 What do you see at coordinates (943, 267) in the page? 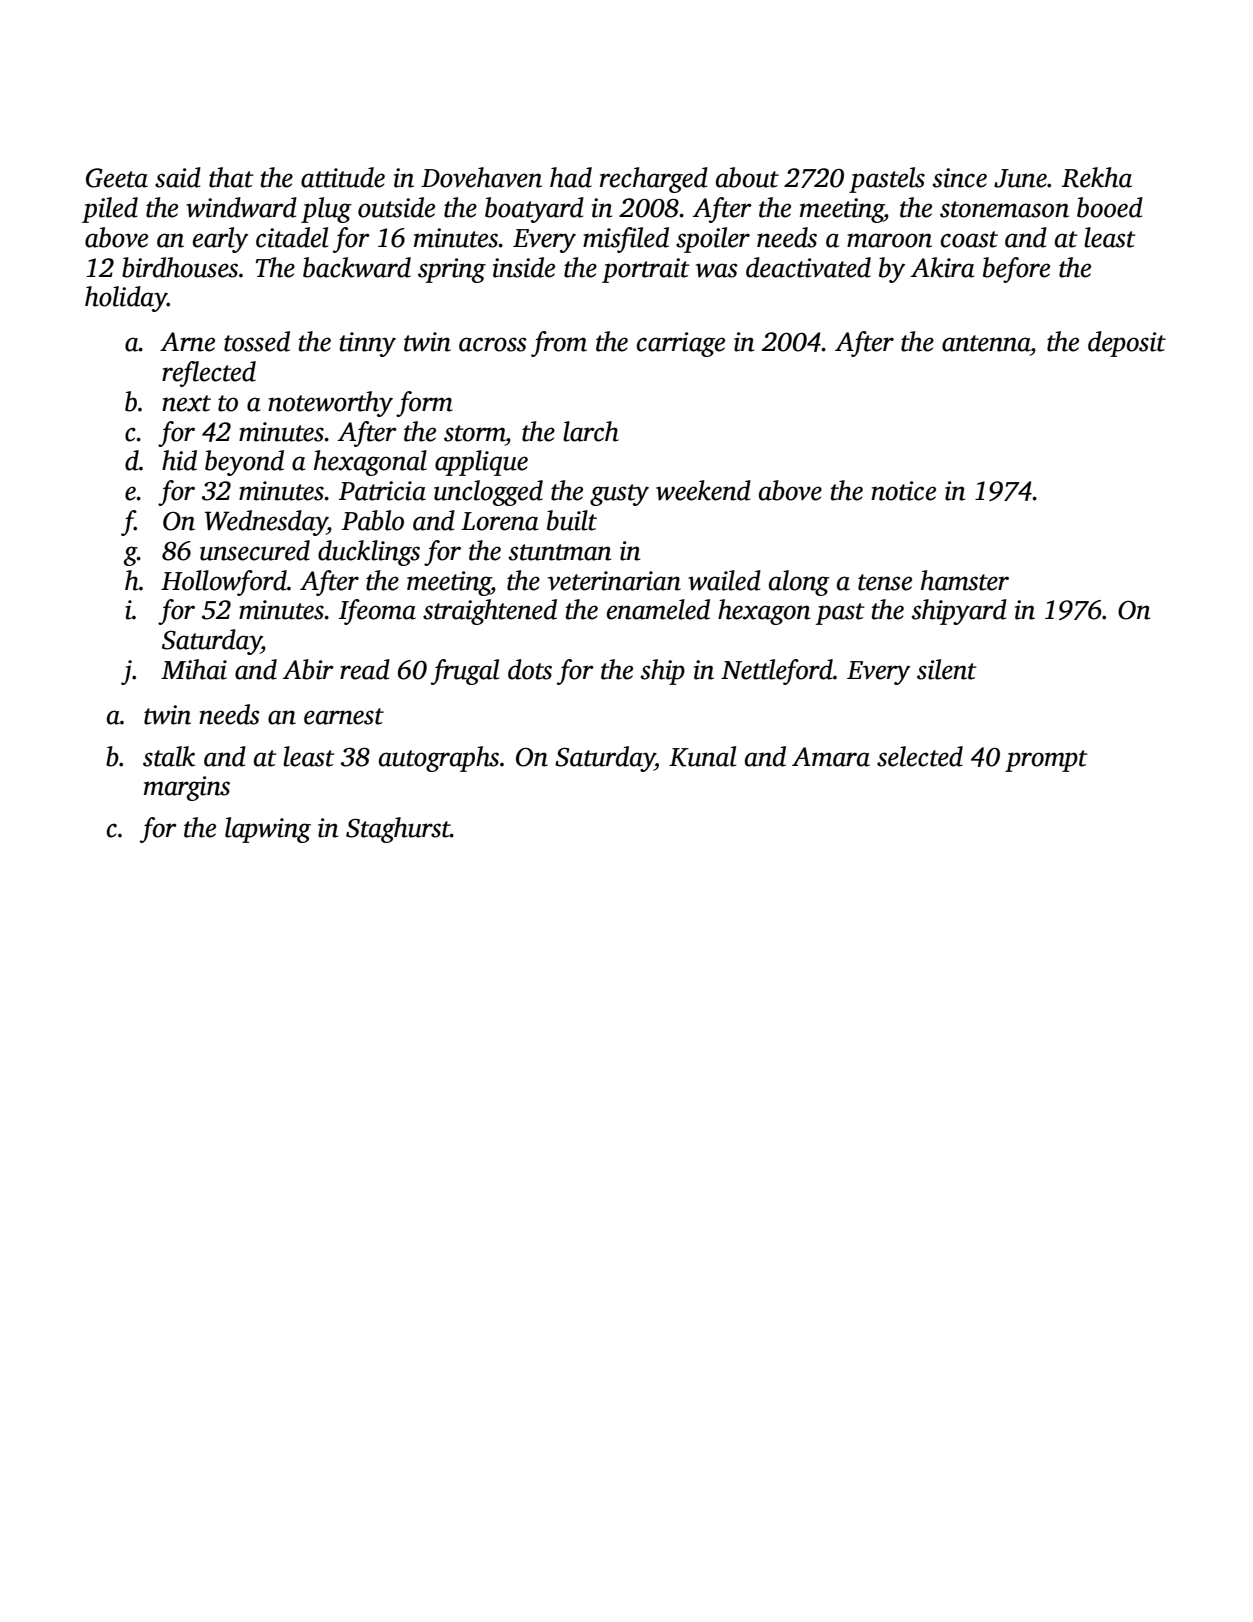
I see `Akira` at bounding box center [943, 267].
